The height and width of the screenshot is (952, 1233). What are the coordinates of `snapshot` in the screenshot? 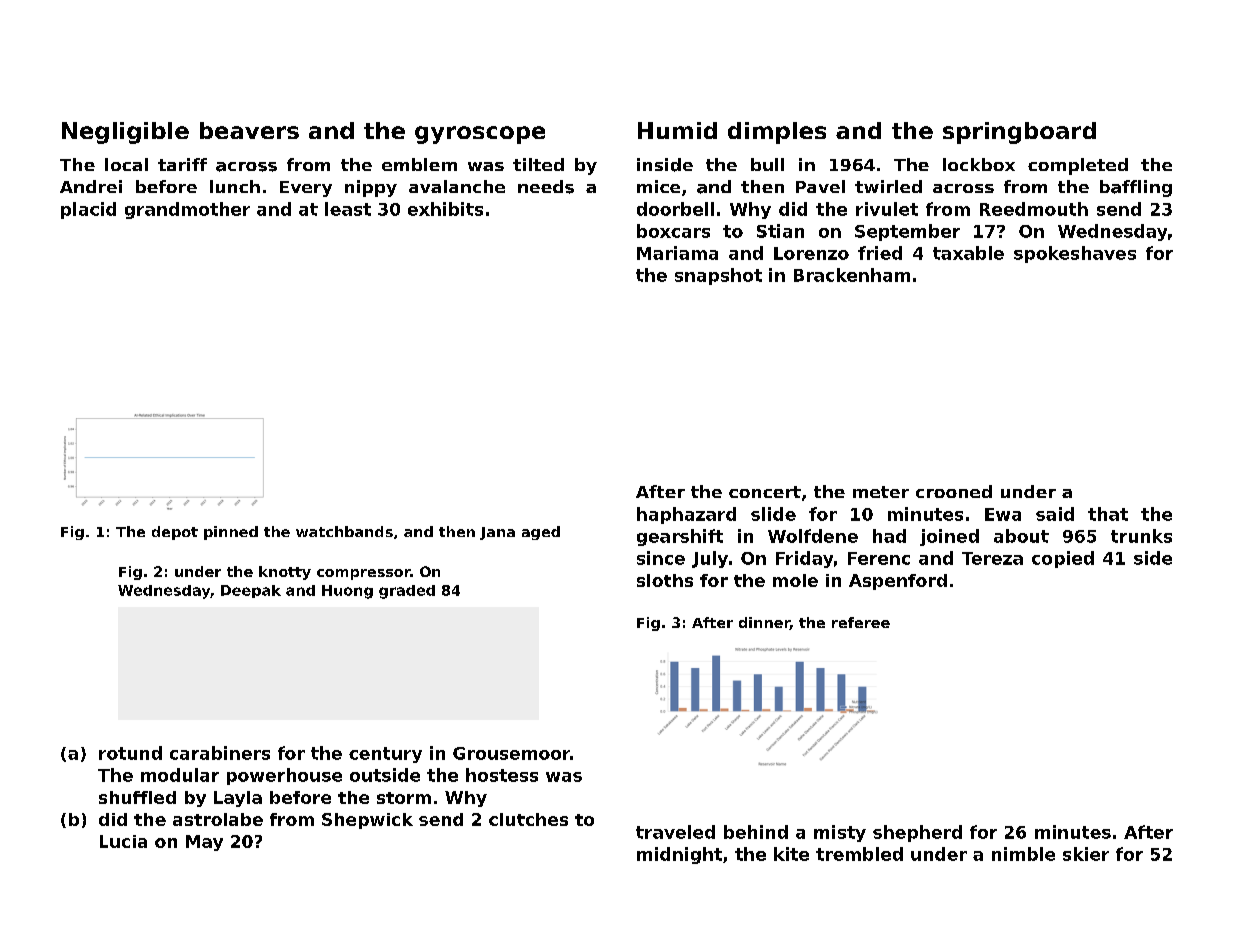 It's located at (718, 276).
